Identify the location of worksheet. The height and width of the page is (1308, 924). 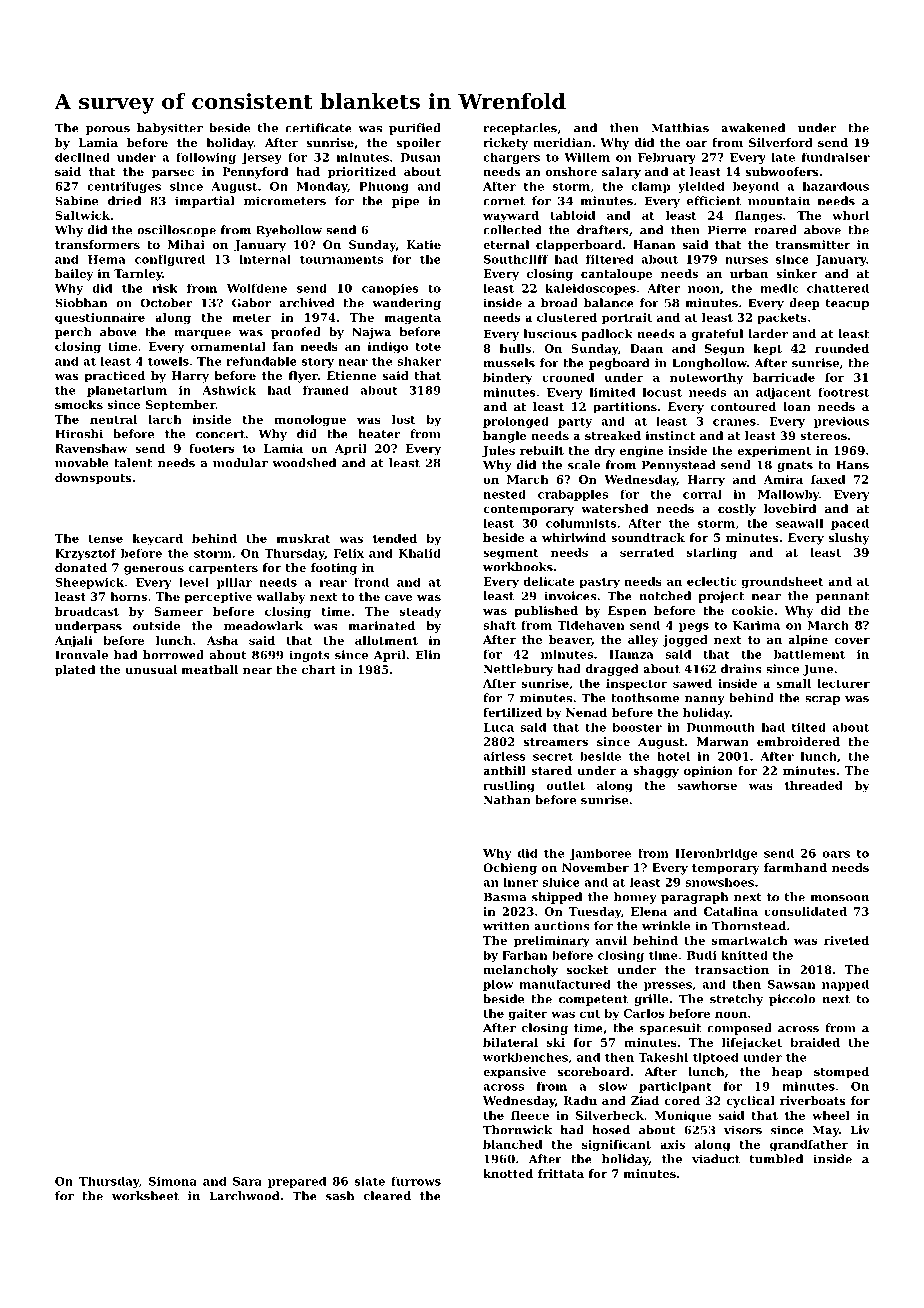
(145, 1196).
